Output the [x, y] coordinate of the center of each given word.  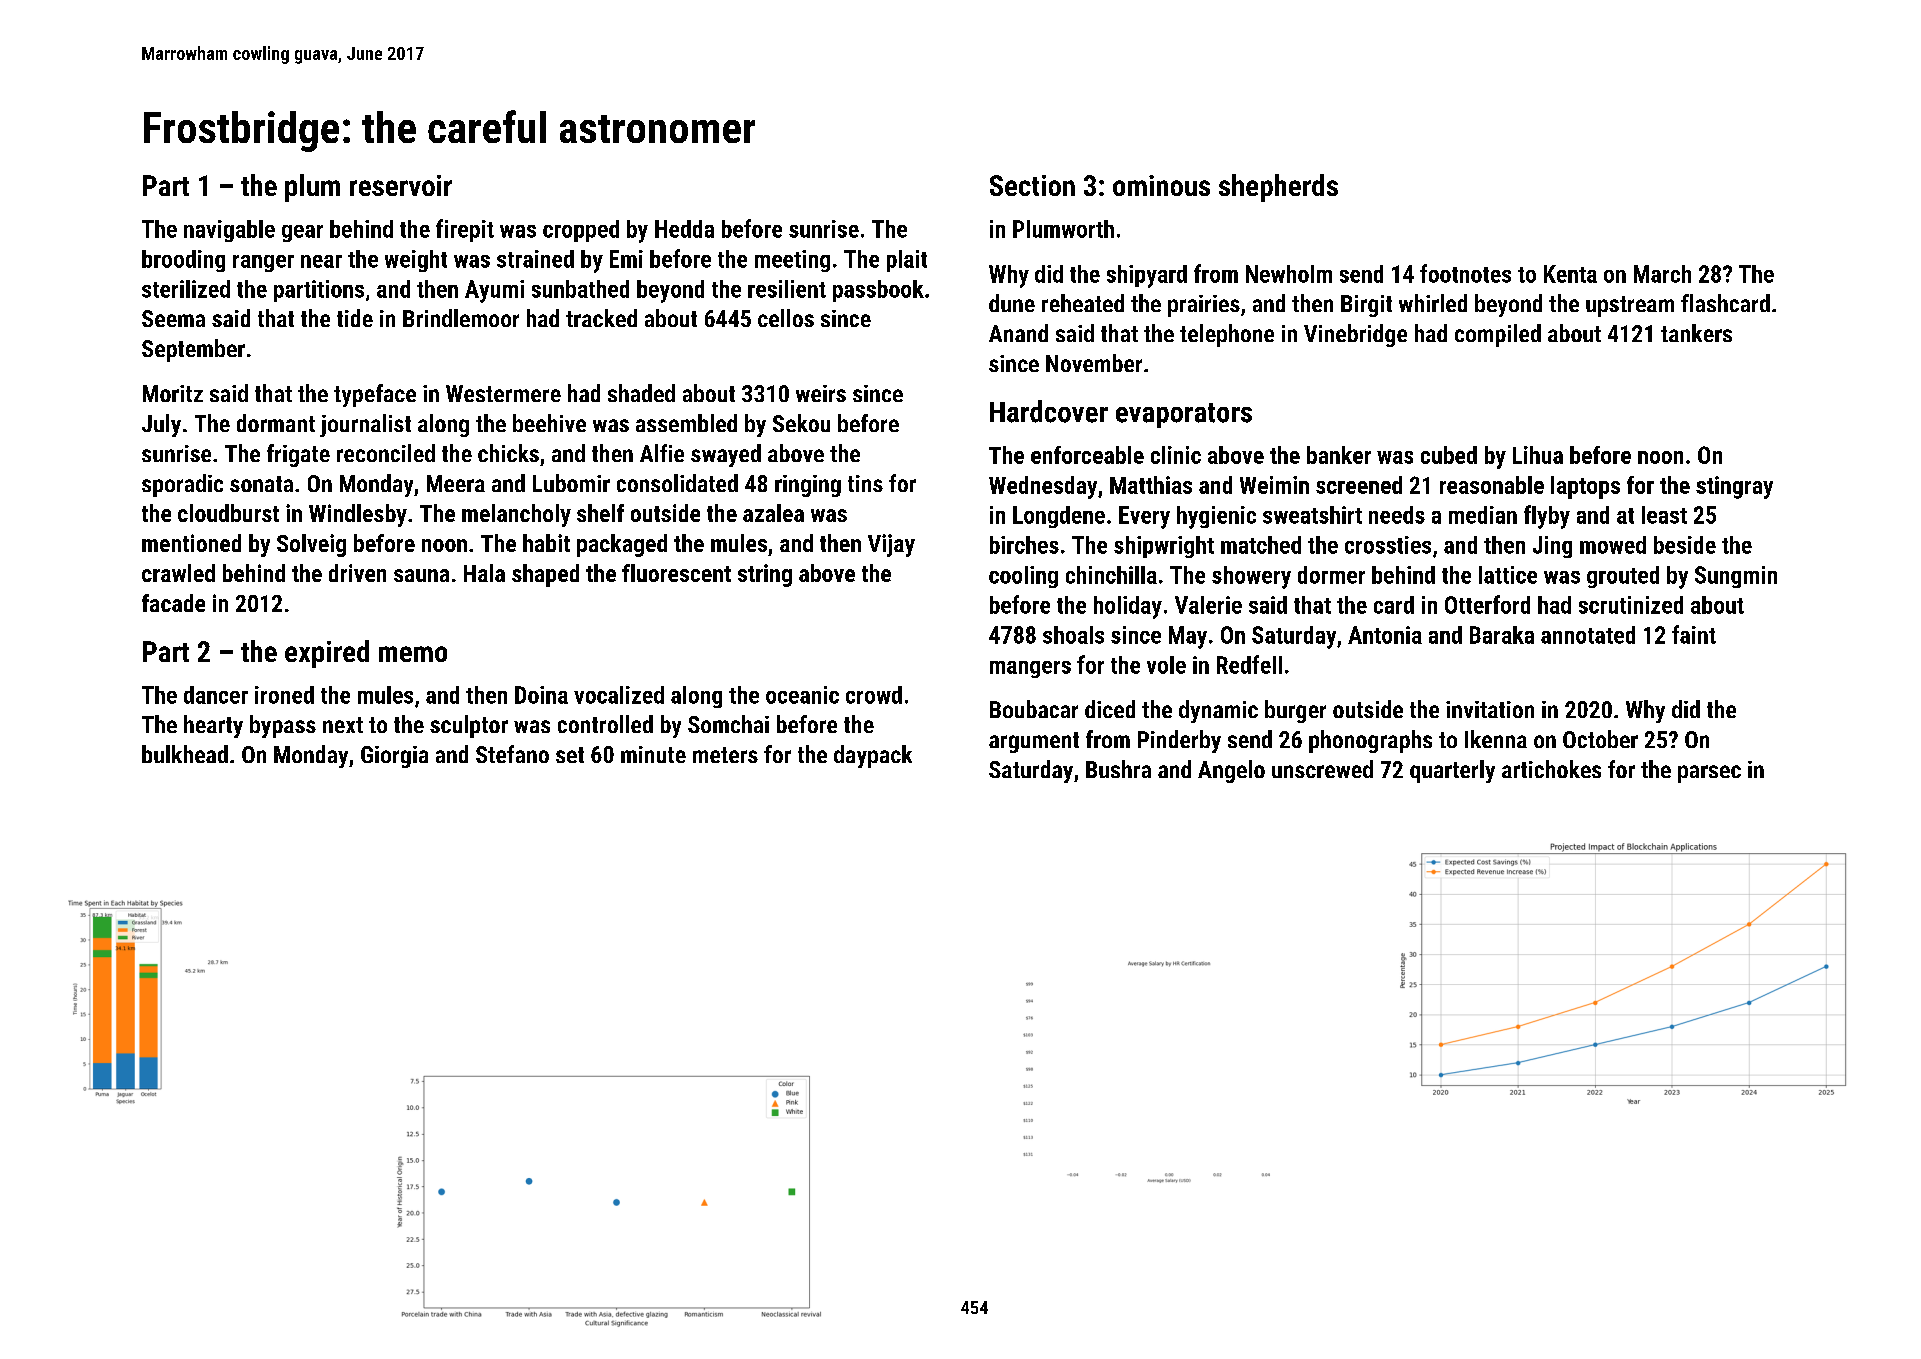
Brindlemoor [461, 318]
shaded [641, 393]
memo [413, 654]
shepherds [1278, 188]
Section [1032, 185]
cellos [786, 318]
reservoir [401, 185]
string [765, 575]
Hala [484, 573]
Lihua [1538, 455]
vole [1166, 665]
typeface [375, 395]
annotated [1588, 635]
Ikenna [1496, 739]
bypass [283, 726]
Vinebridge [1355, 335]
